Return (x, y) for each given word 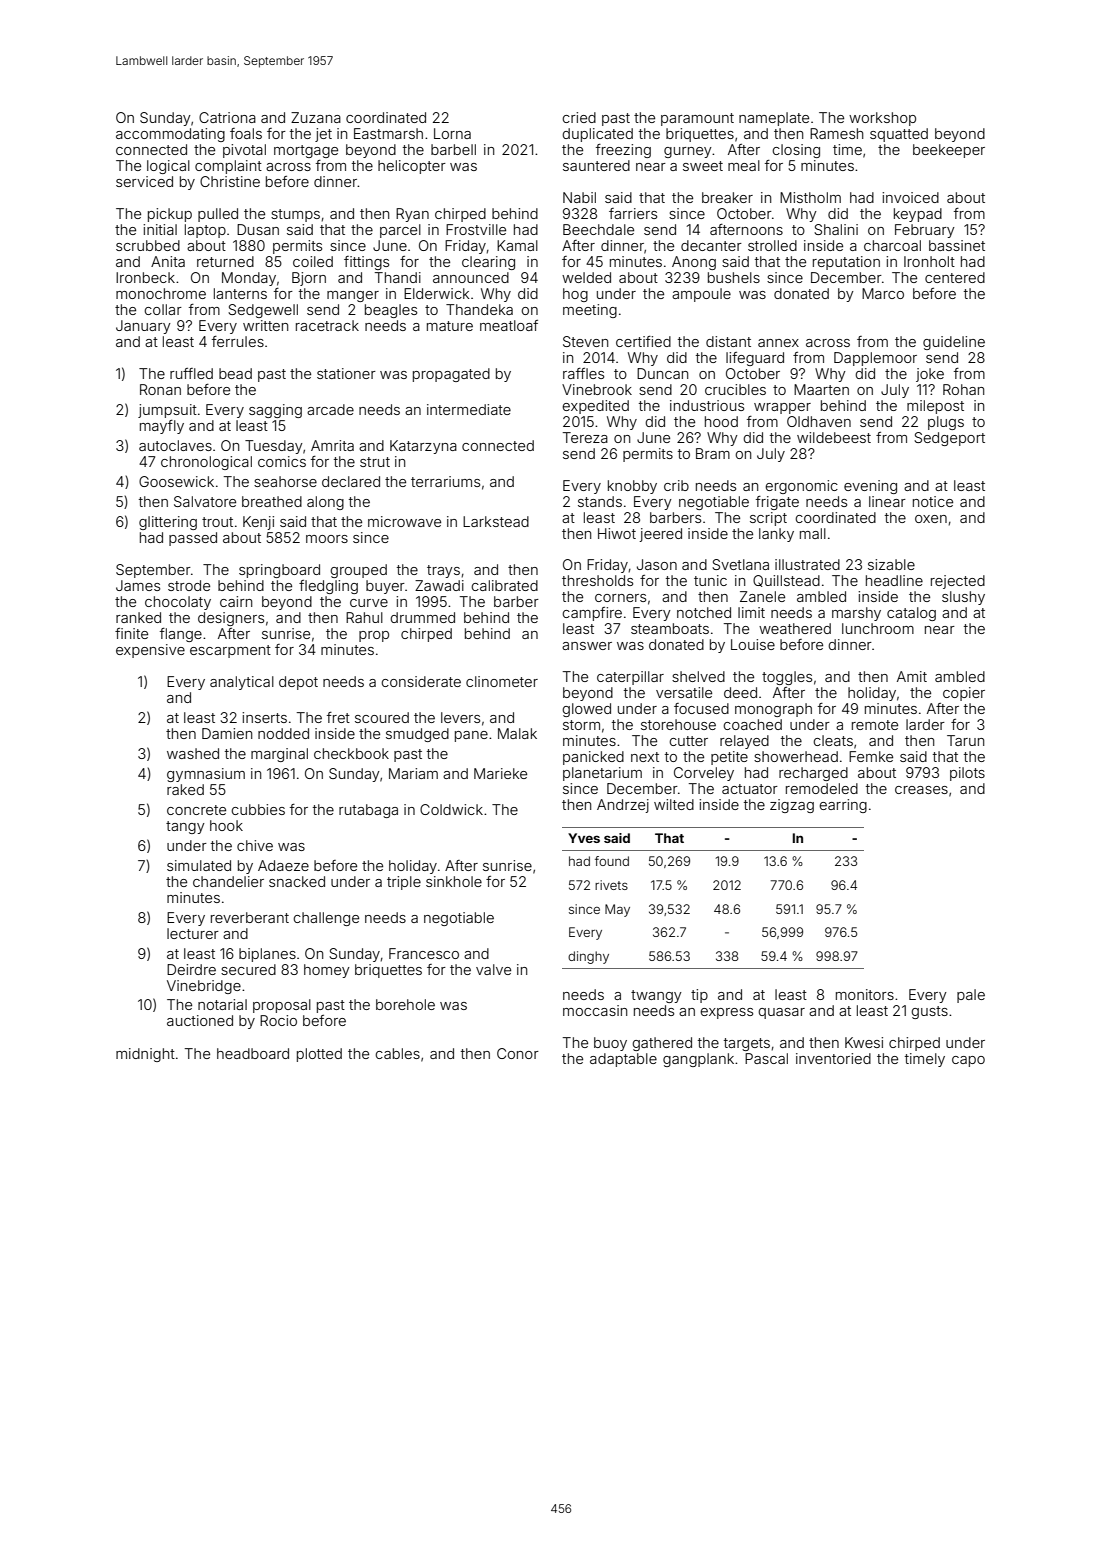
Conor (518, 1053)
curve (369, 603)
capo (968, 1061)
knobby (632, 487)
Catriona (227, 117)
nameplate (774, 119)
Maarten (821, 389)
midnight (145, 1055)
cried (579, 117)
